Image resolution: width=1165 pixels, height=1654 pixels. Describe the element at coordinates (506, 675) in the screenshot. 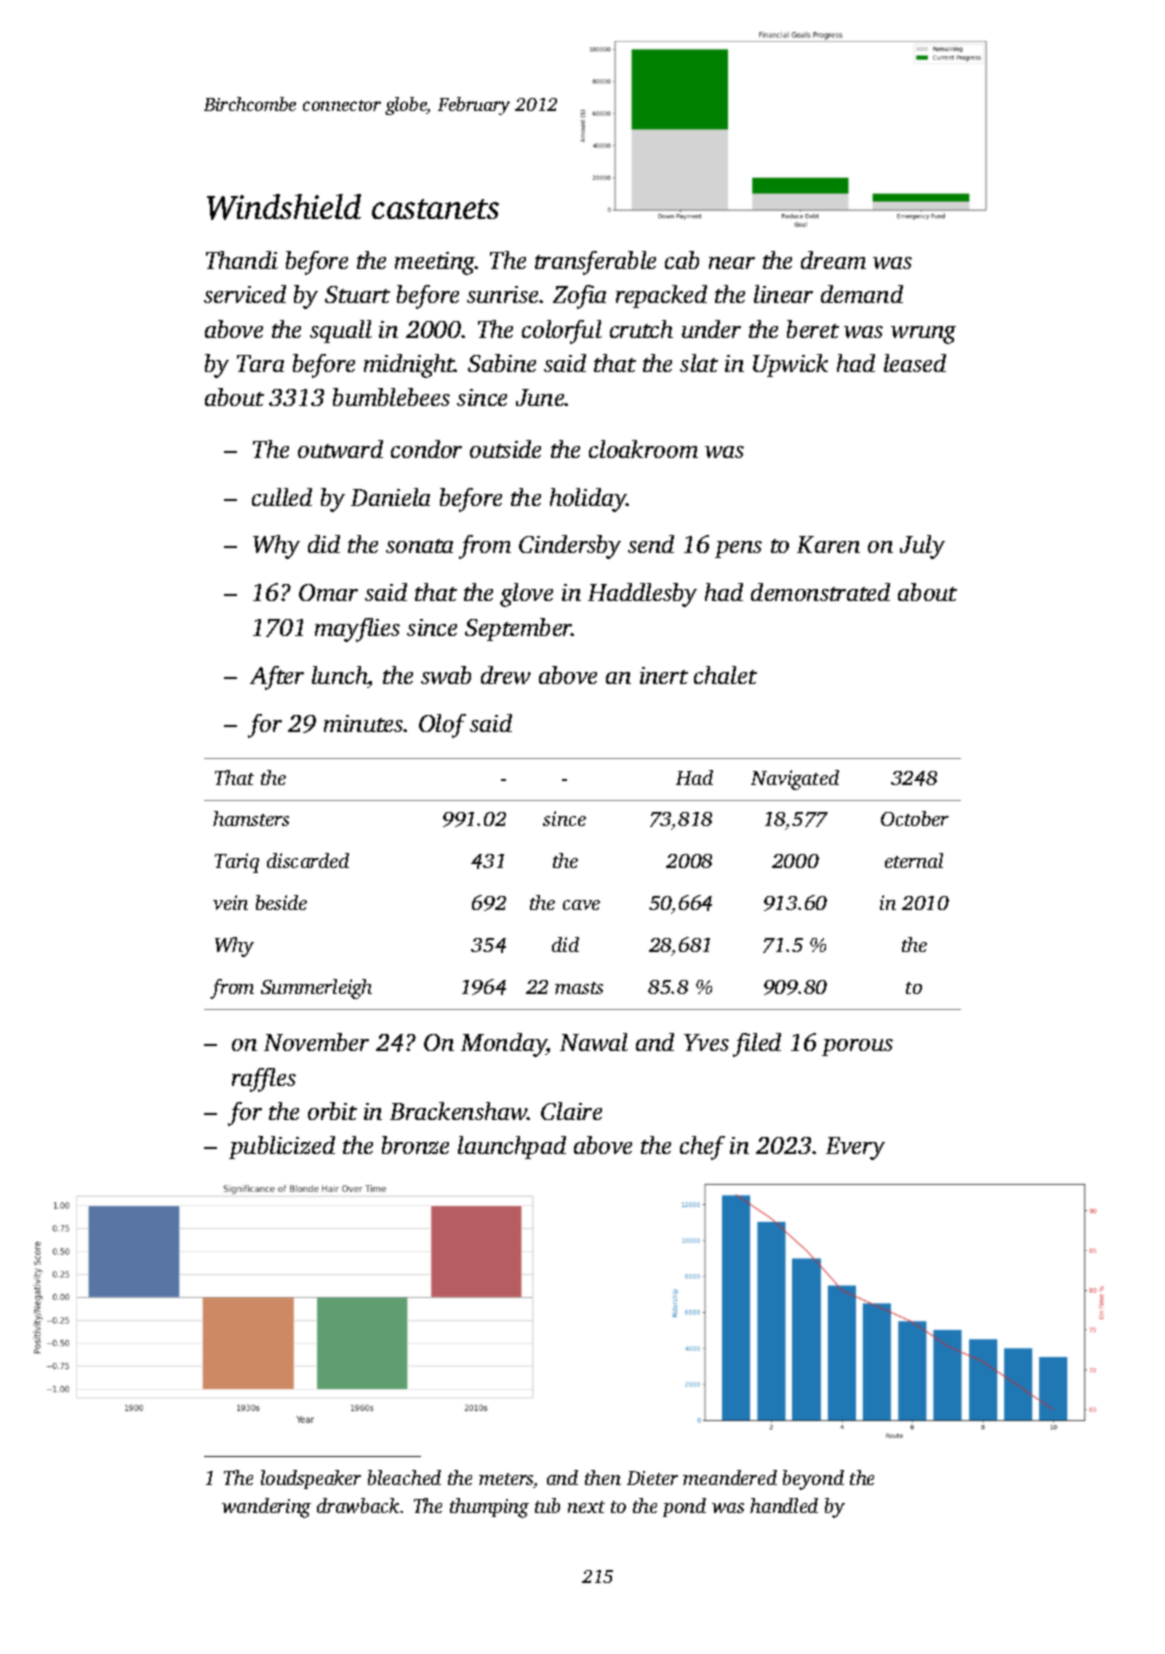

I see `drew` at that location.
